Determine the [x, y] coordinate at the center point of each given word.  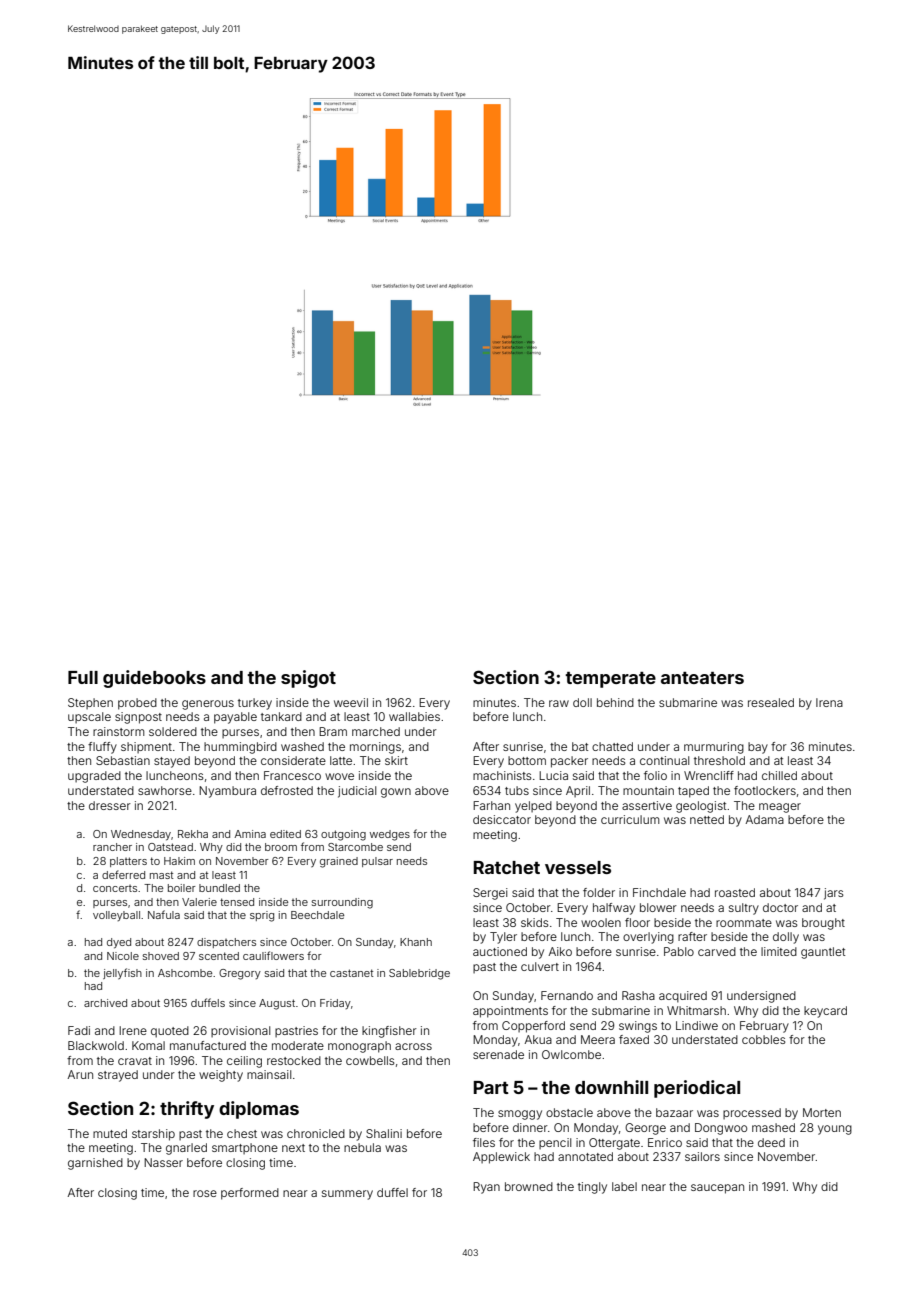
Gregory [240, 974]
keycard [825, 1012]
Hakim [179, 861]
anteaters [702, 678]
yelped [533, 807]
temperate [610, 680]
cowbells [370, 1060]
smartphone [245, 1148]
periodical [697, 1089]
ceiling [244, 1062]
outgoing [343, 835]
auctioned [500, 951]
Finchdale [659, 892]
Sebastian [123, 760]
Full [83, 677]
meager [780, 808]
